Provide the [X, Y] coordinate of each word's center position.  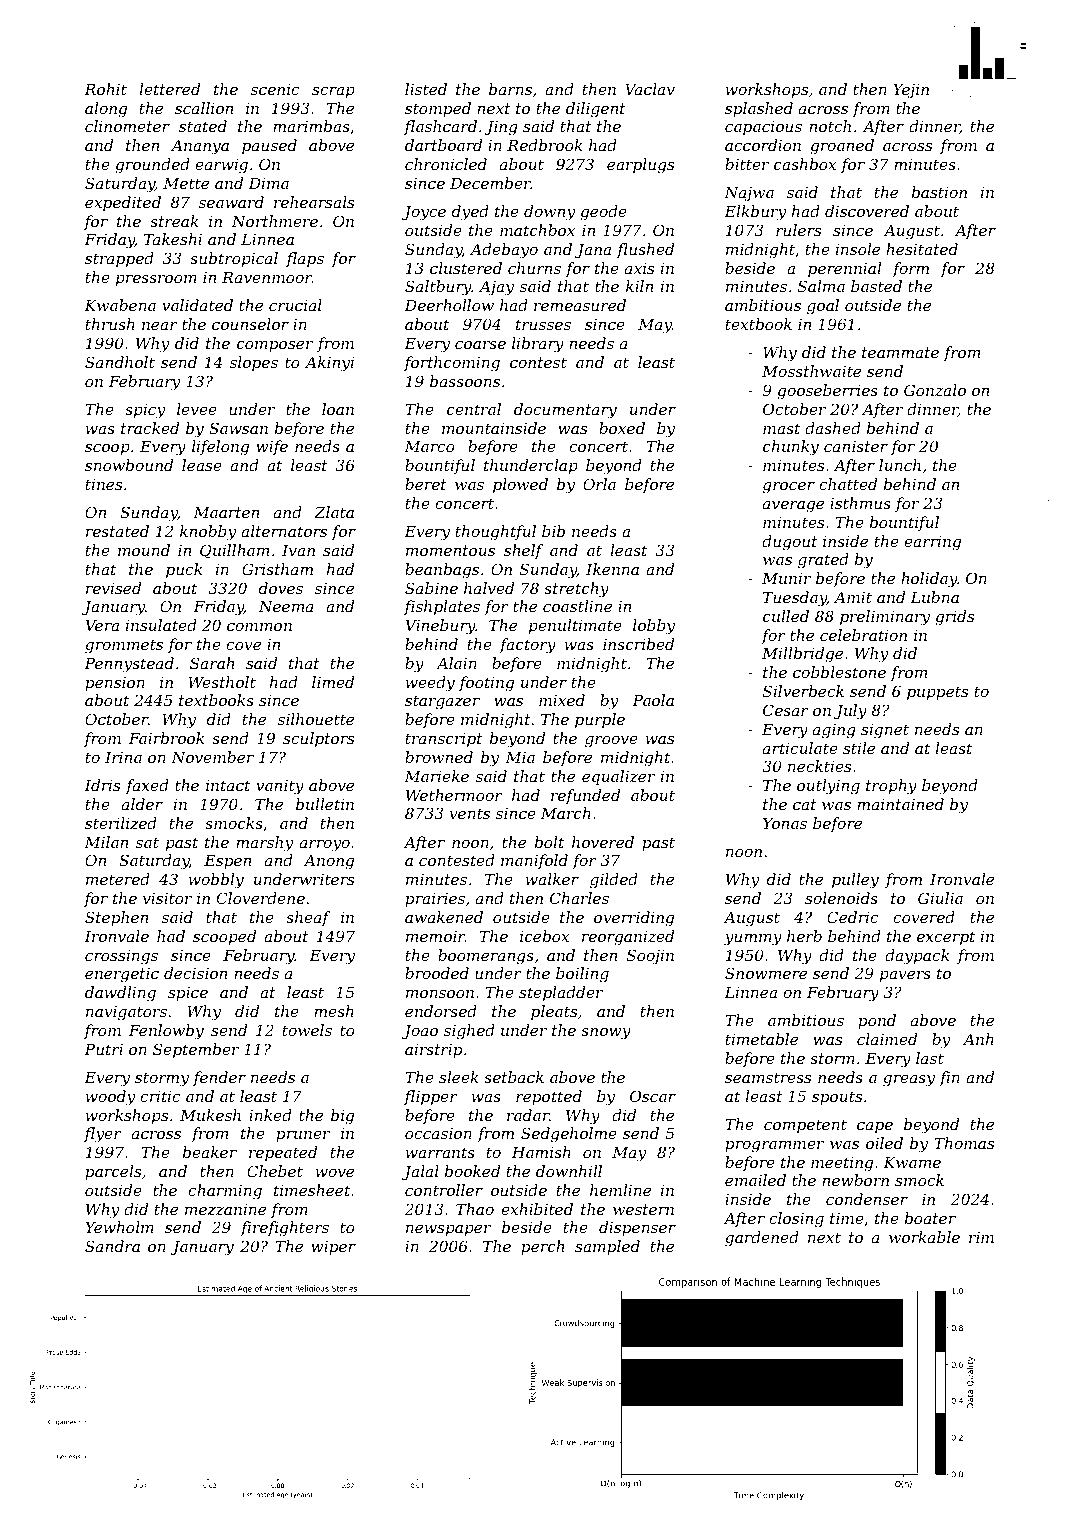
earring [932, 543]
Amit [853, 597]
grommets [124, 646]
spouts [837, 1098]
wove [335, 1173]
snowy [606, 1034]
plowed [520, 485]
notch [830, 126]
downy [550, 213]
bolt [549, 842]
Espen [227, 861]
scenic [275, 89]
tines [103, 484]
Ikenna [612, 569]
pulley [855, 881]
